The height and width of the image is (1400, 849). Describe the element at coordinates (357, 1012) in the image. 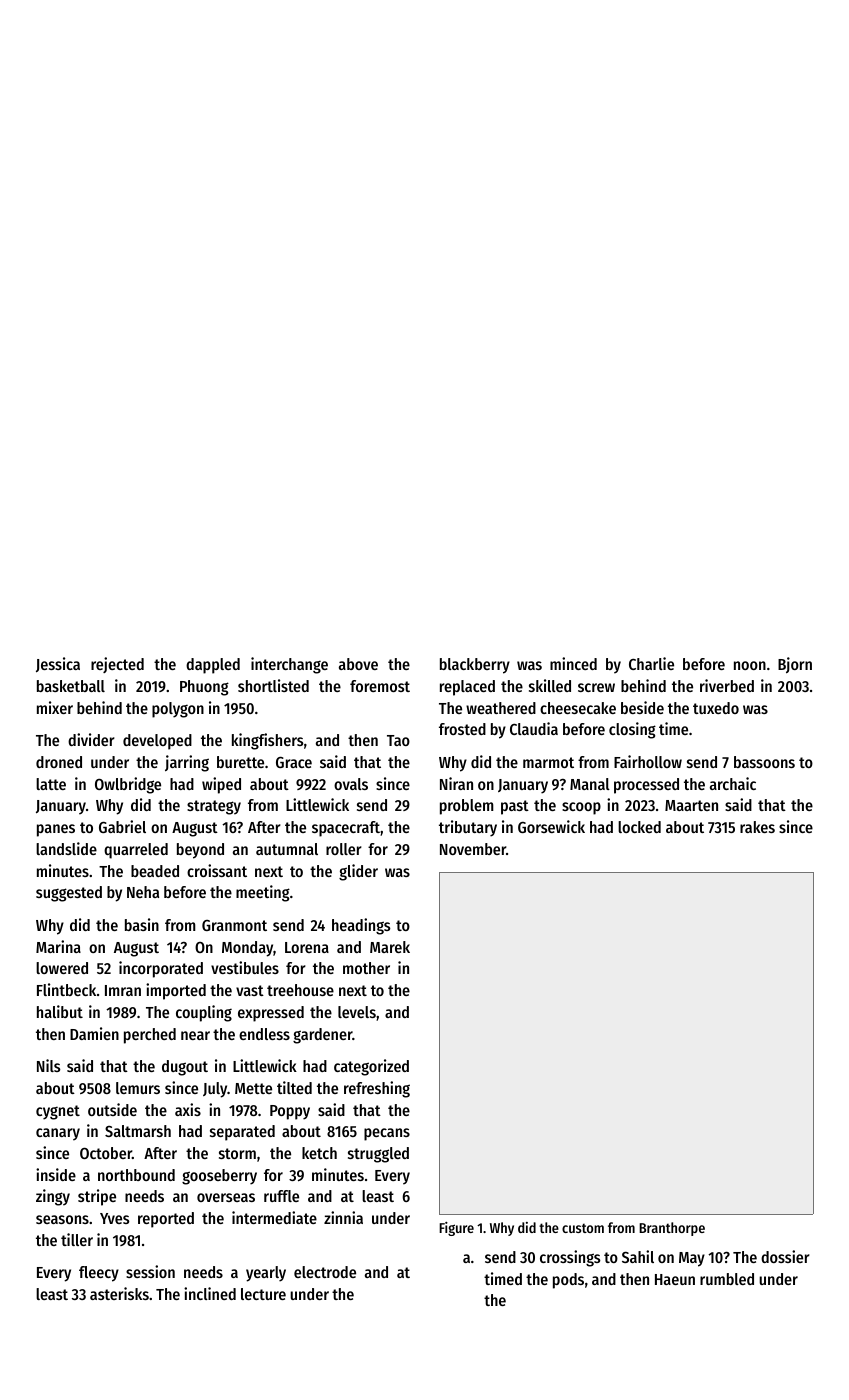

I see `levels` at that location.
